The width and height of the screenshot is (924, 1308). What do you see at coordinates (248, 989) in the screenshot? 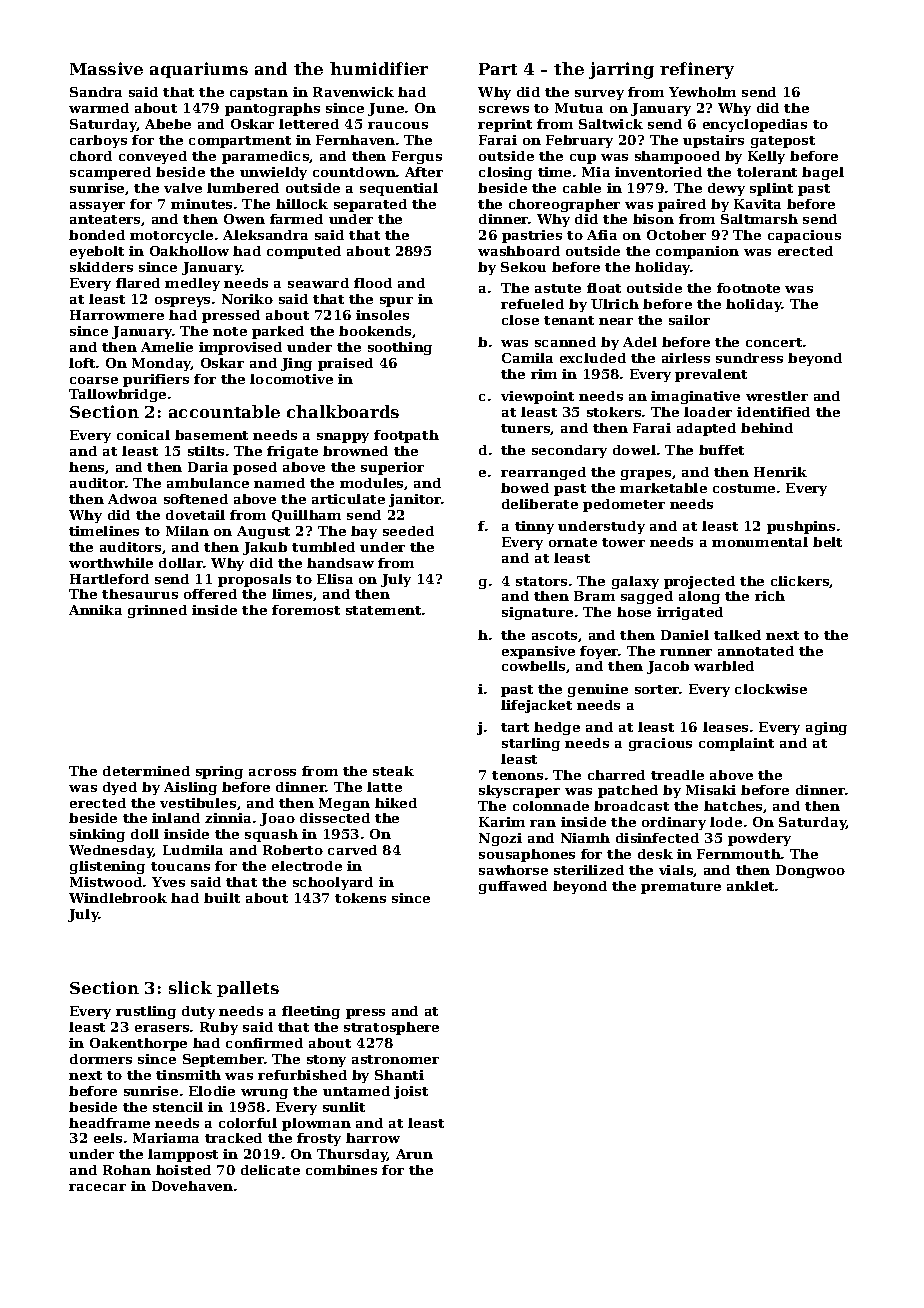
I see `pallets` at bounding box center [248, 989].
